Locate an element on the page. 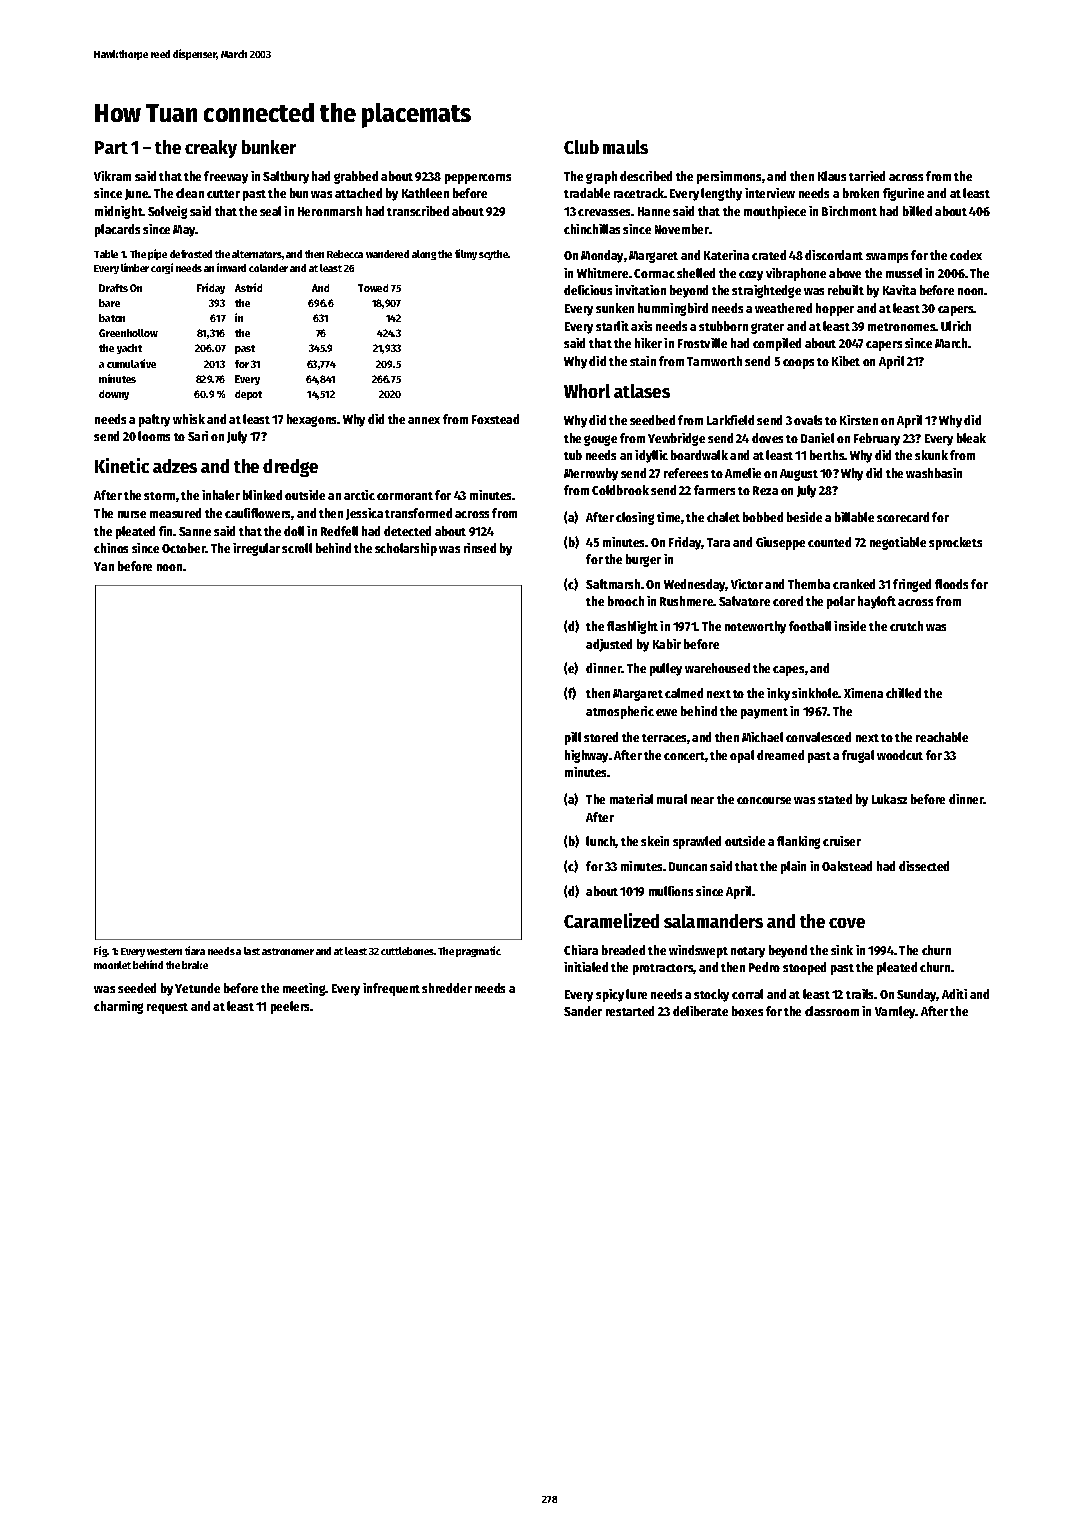 This document has height=1536, width=1086. metronomes is located at coordinates (902, 327).
